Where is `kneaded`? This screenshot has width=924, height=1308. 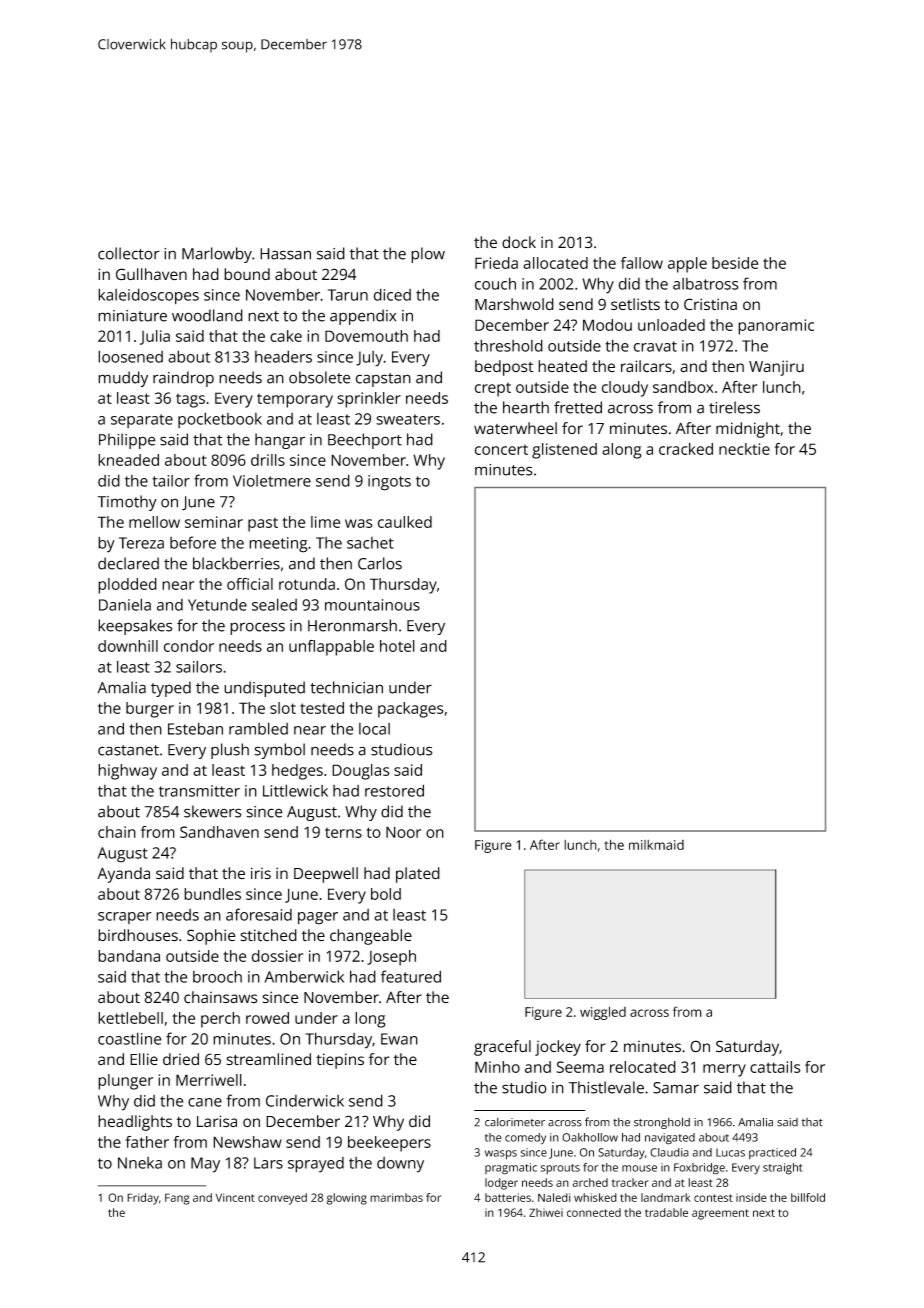 kneaded is located at coordinates (128, 460).
